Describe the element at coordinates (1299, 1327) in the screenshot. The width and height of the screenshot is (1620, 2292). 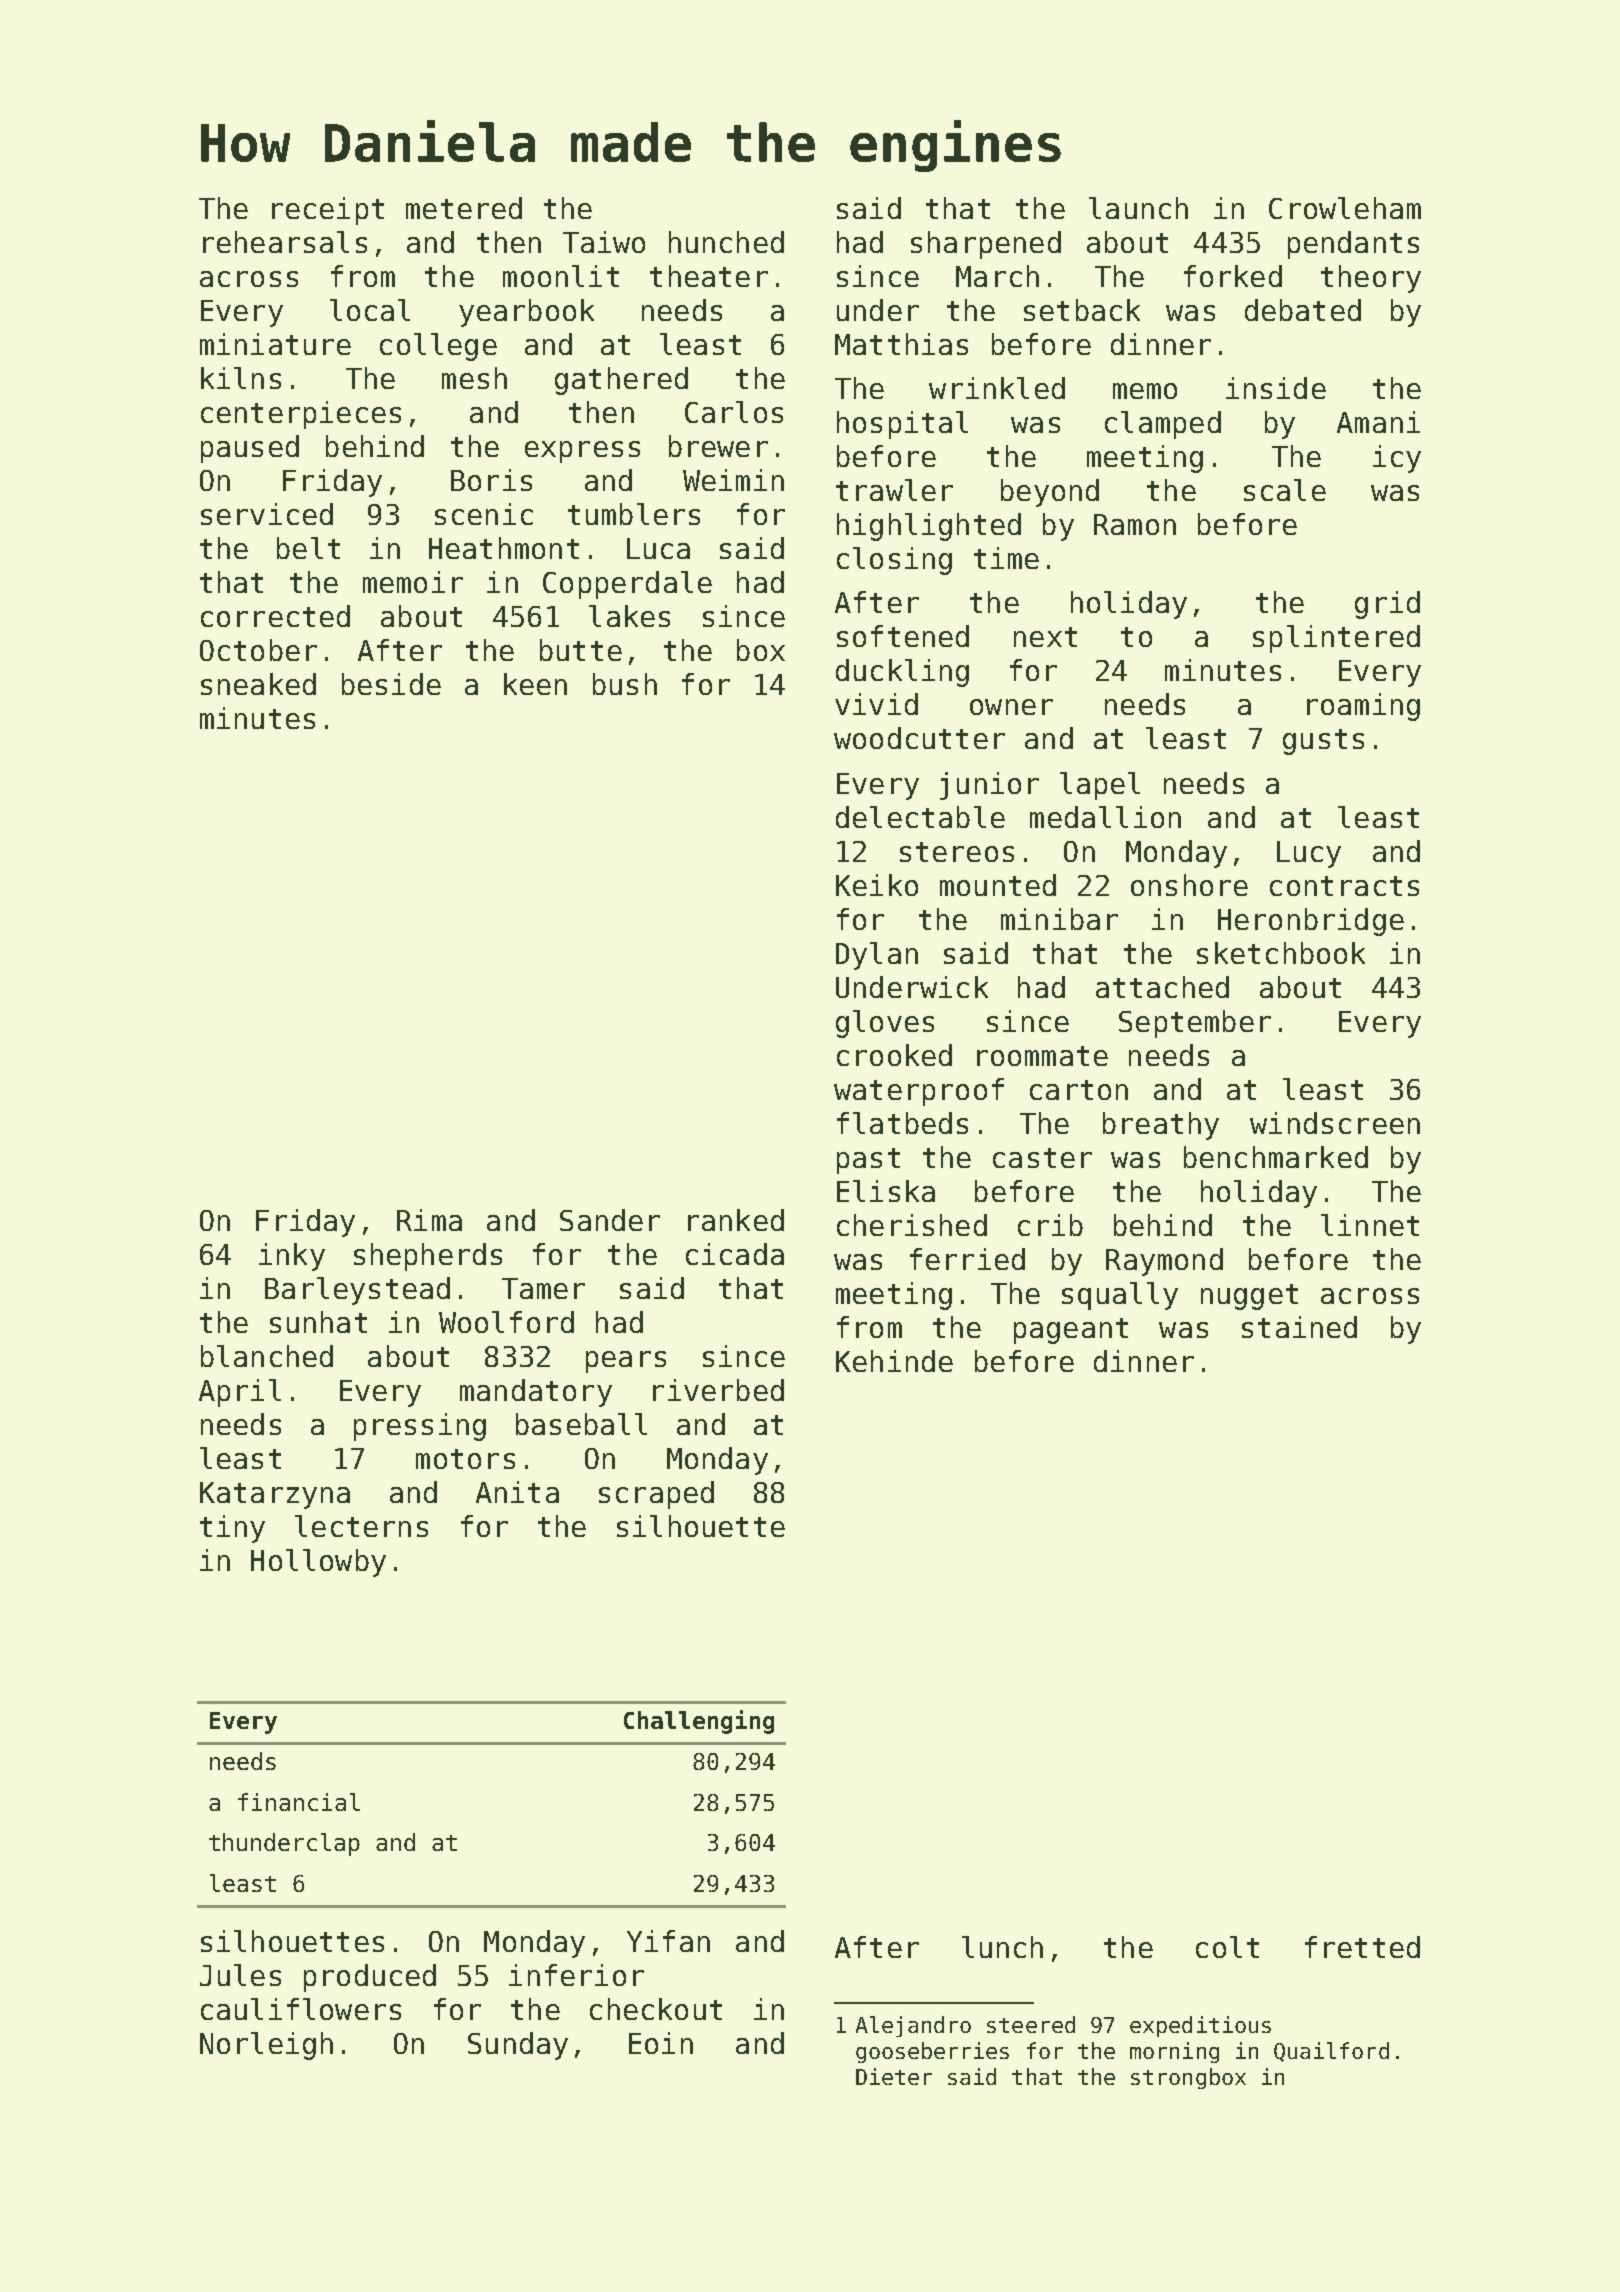
I see `stained` at that location.
